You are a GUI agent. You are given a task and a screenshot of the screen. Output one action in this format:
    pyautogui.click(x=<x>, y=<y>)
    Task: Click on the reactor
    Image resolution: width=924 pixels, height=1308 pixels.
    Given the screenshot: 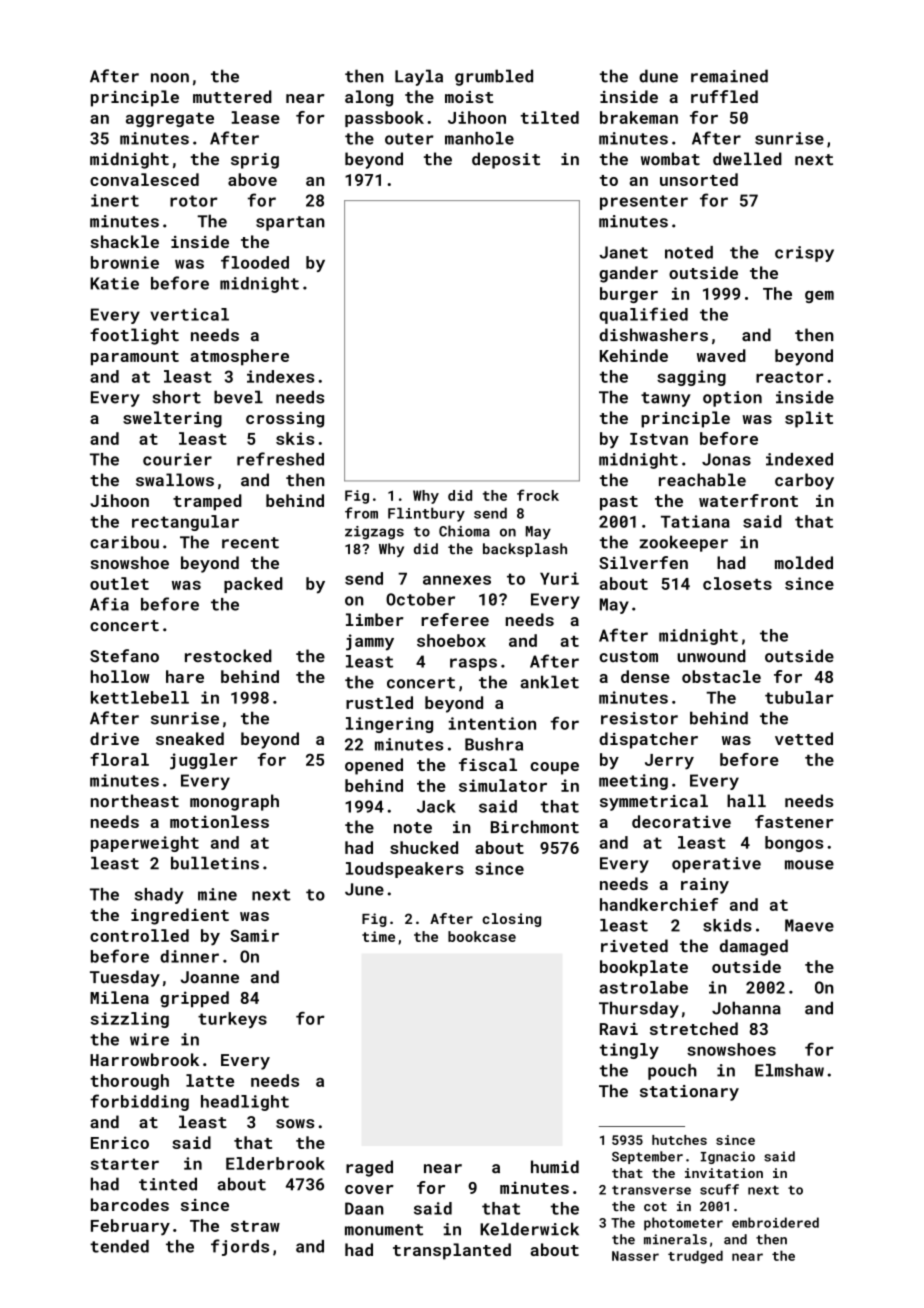 What is the action you would take?
    pyautogui.click(x=790, y=377)
